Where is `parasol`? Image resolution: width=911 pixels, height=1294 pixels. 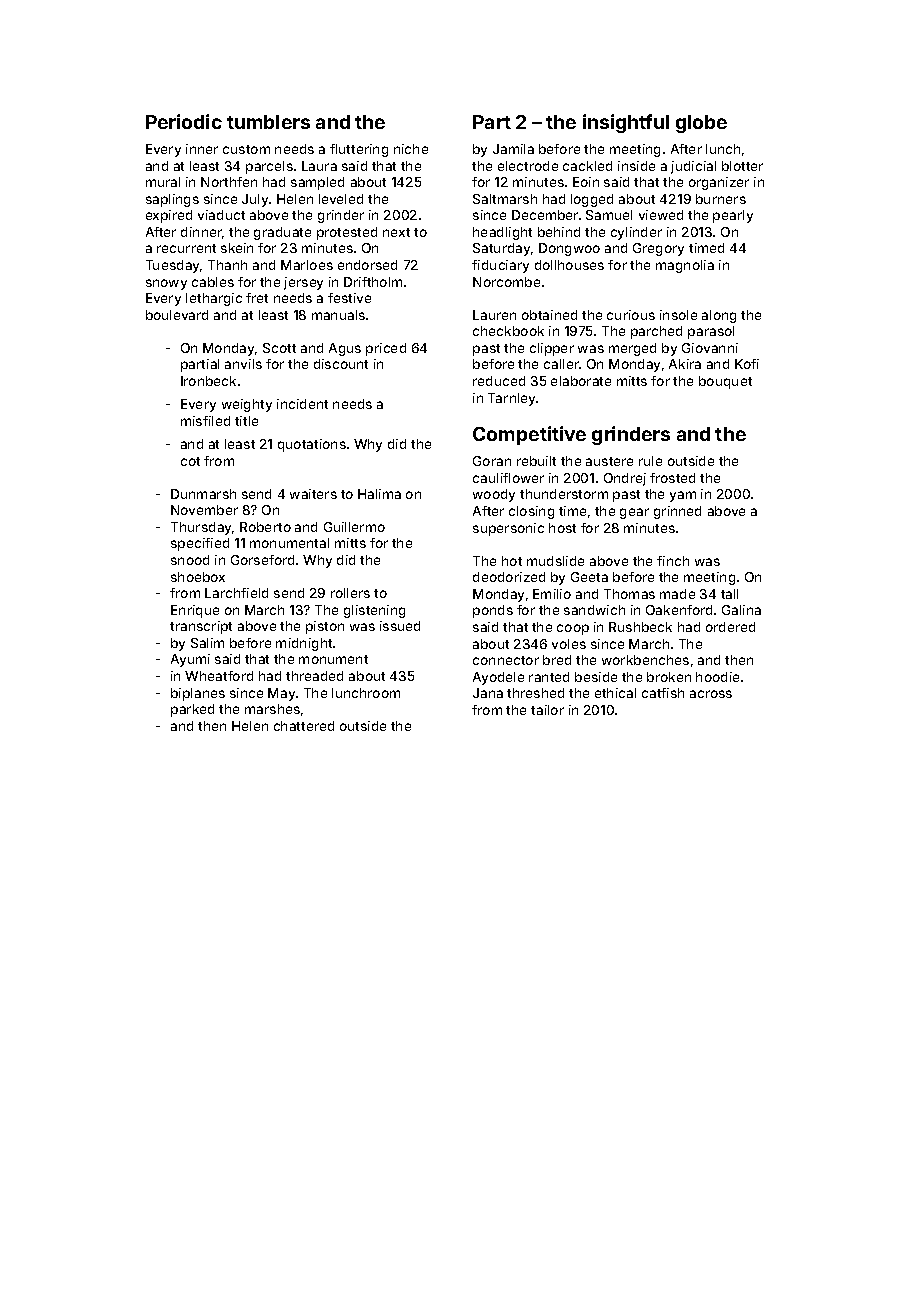 parasol is located at coordinates (711, 332).
